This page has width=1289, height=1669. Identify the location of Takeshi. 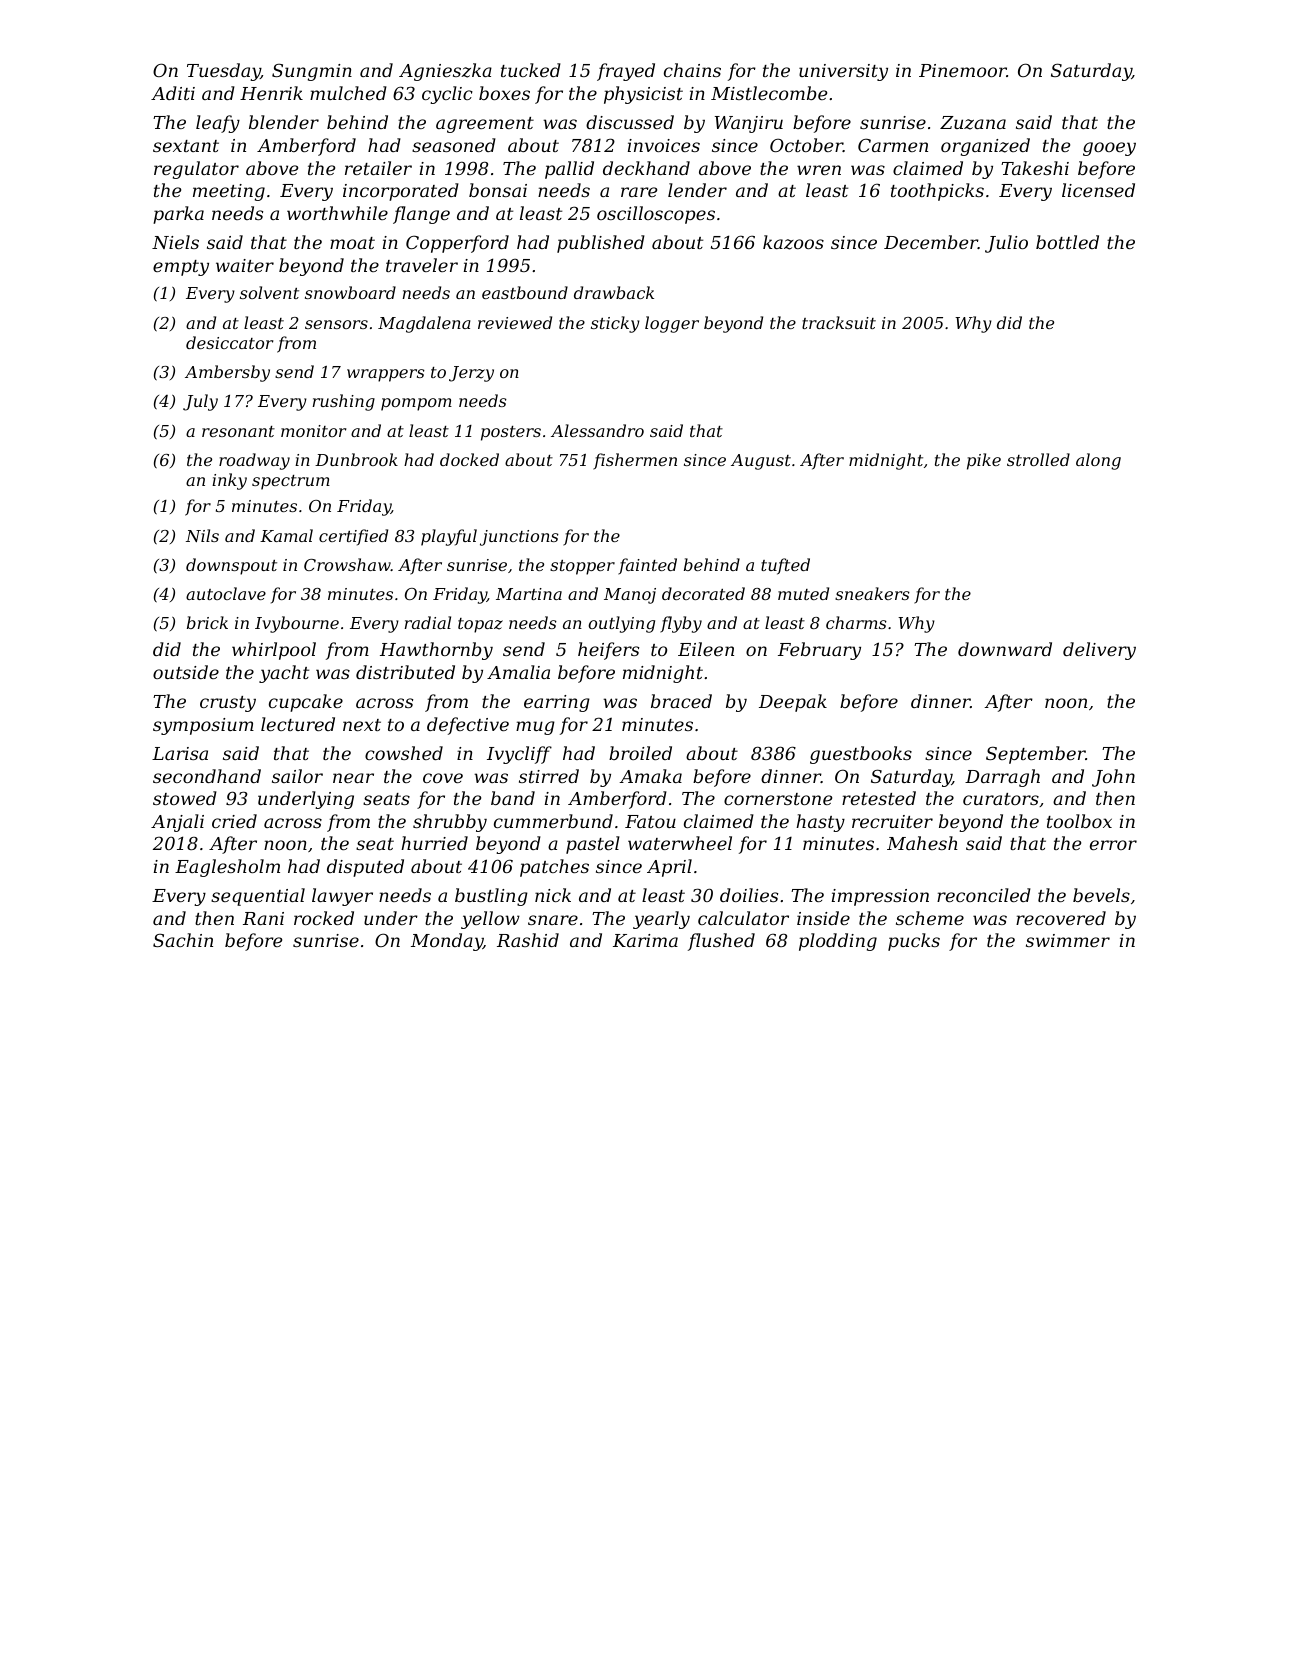
(1035, 168).
